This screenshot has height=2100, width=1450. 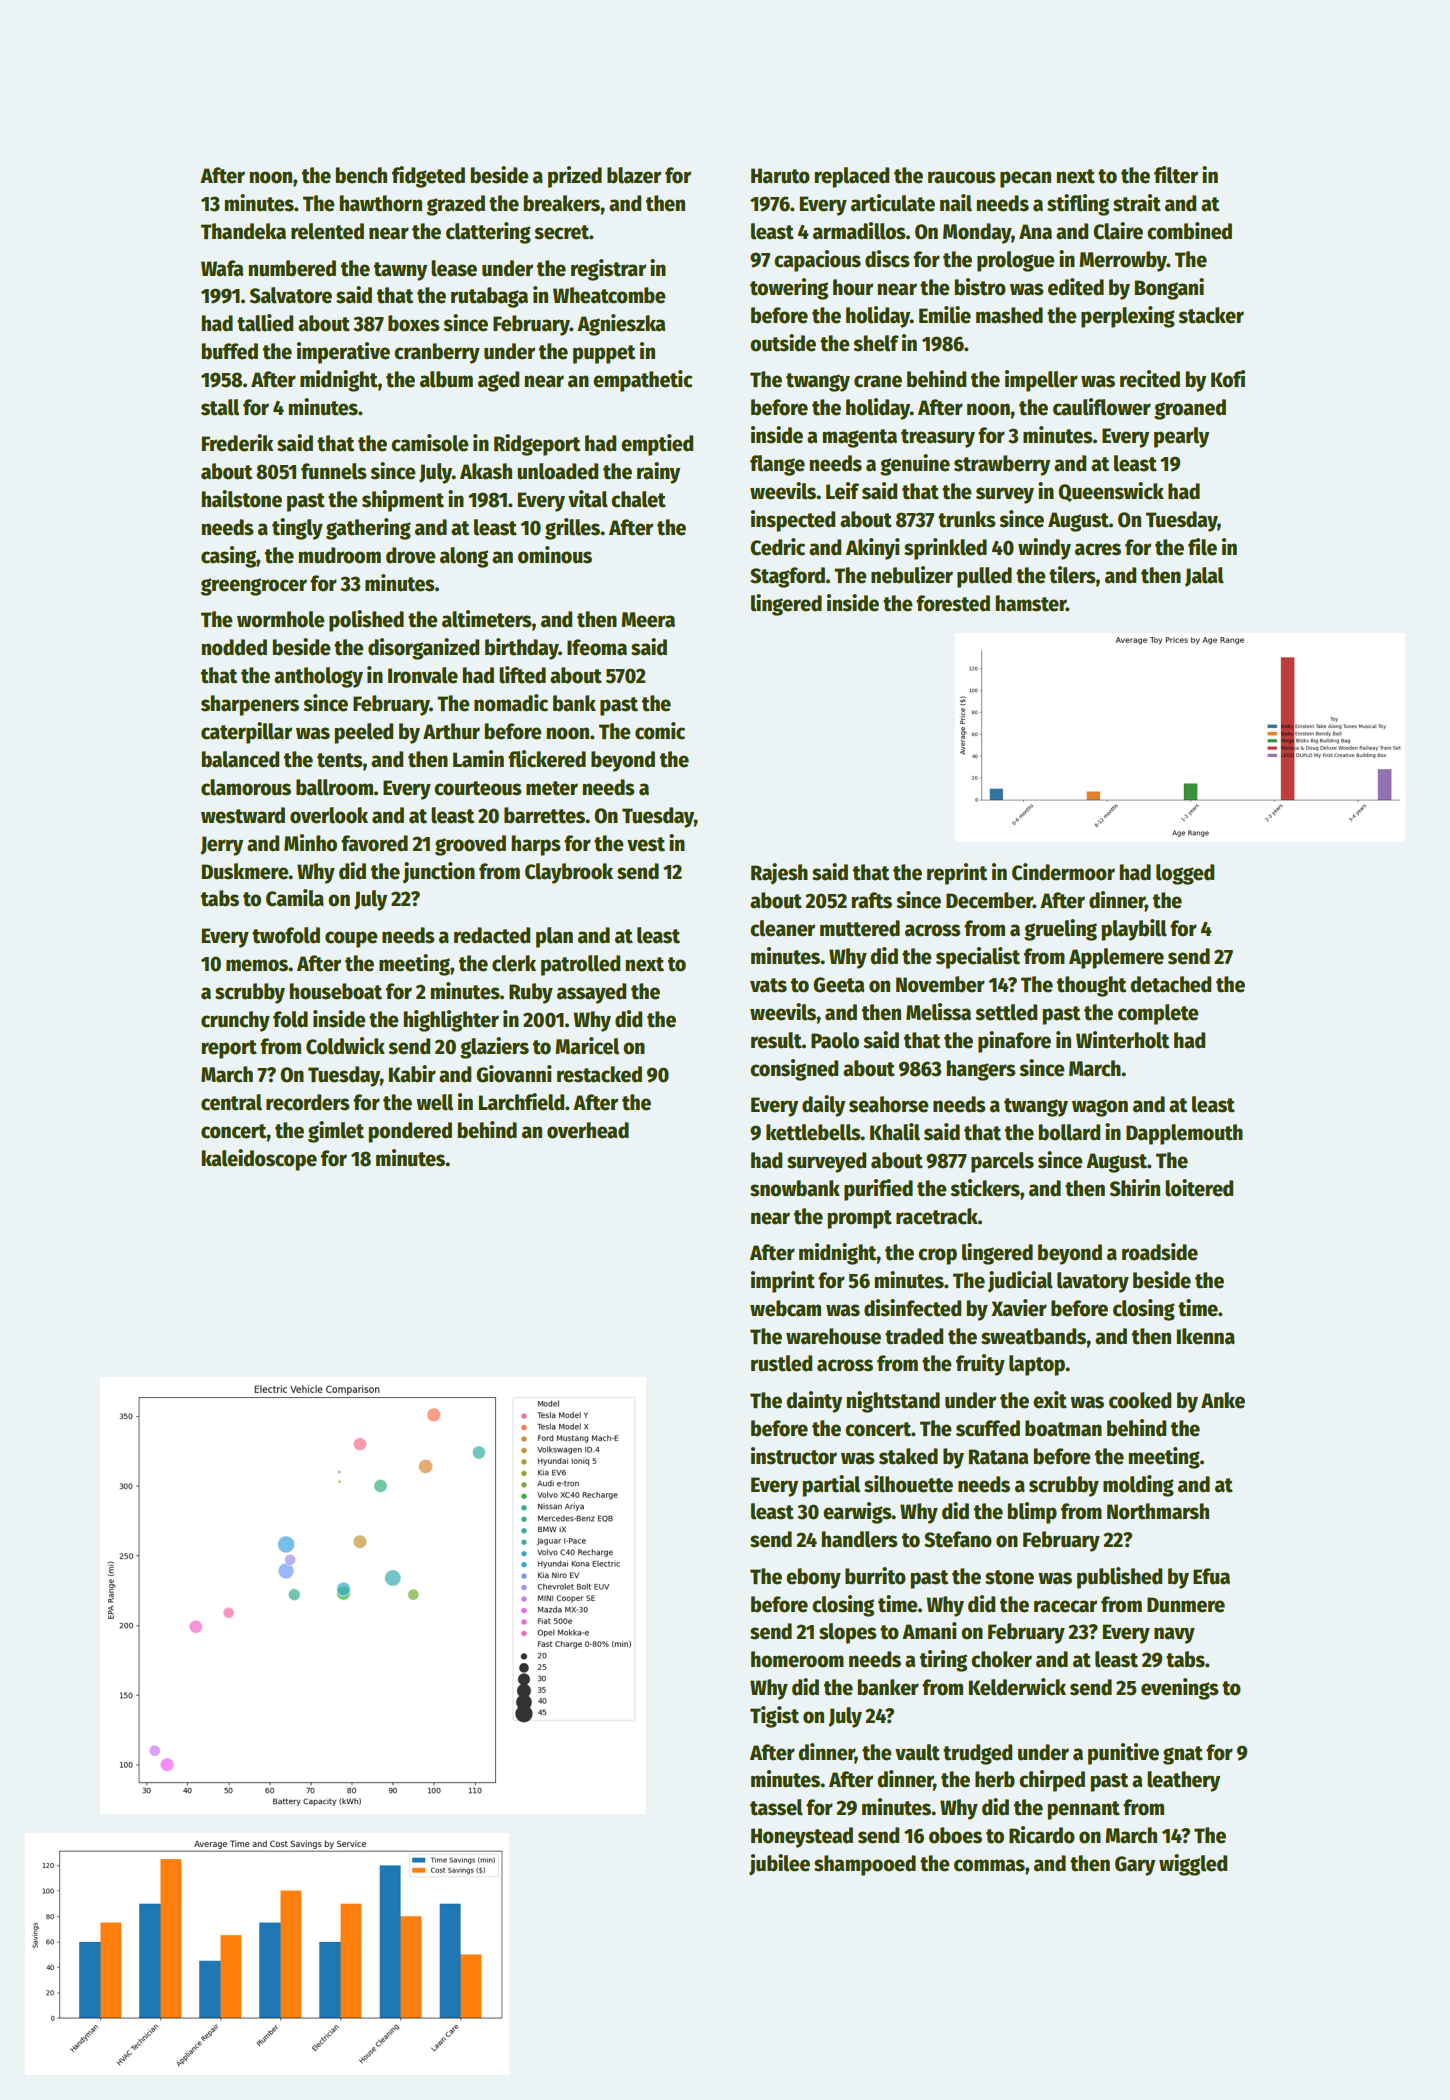 I want to click on imprint, so click(x=783, y=1282).
